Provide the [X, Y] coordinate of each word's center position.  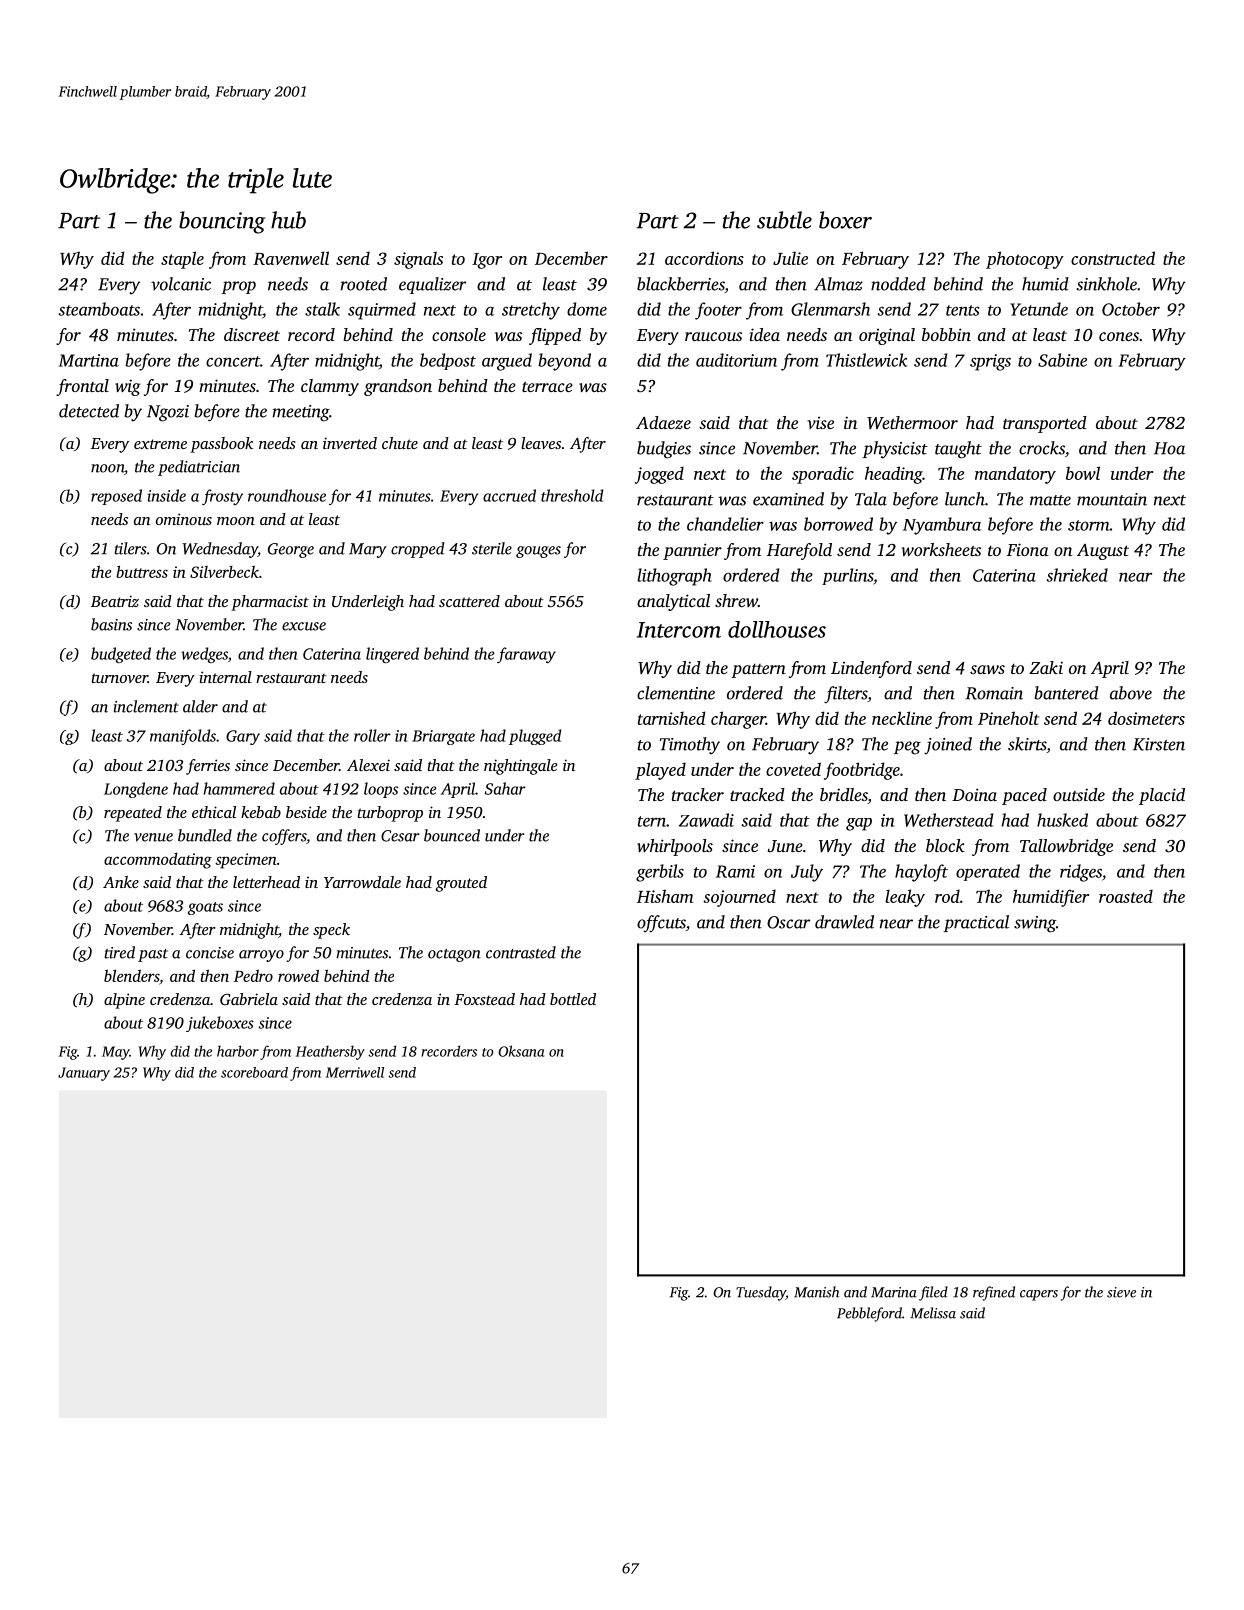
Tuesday [761, 1293]
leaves [541, 443]
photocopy [1025, 260]
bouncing [222, 222]
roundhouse [287, 495]
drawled [844, 922]
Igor [487, 261]
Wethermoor [912, 422]
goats [205, 908]
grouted [461, 884]
